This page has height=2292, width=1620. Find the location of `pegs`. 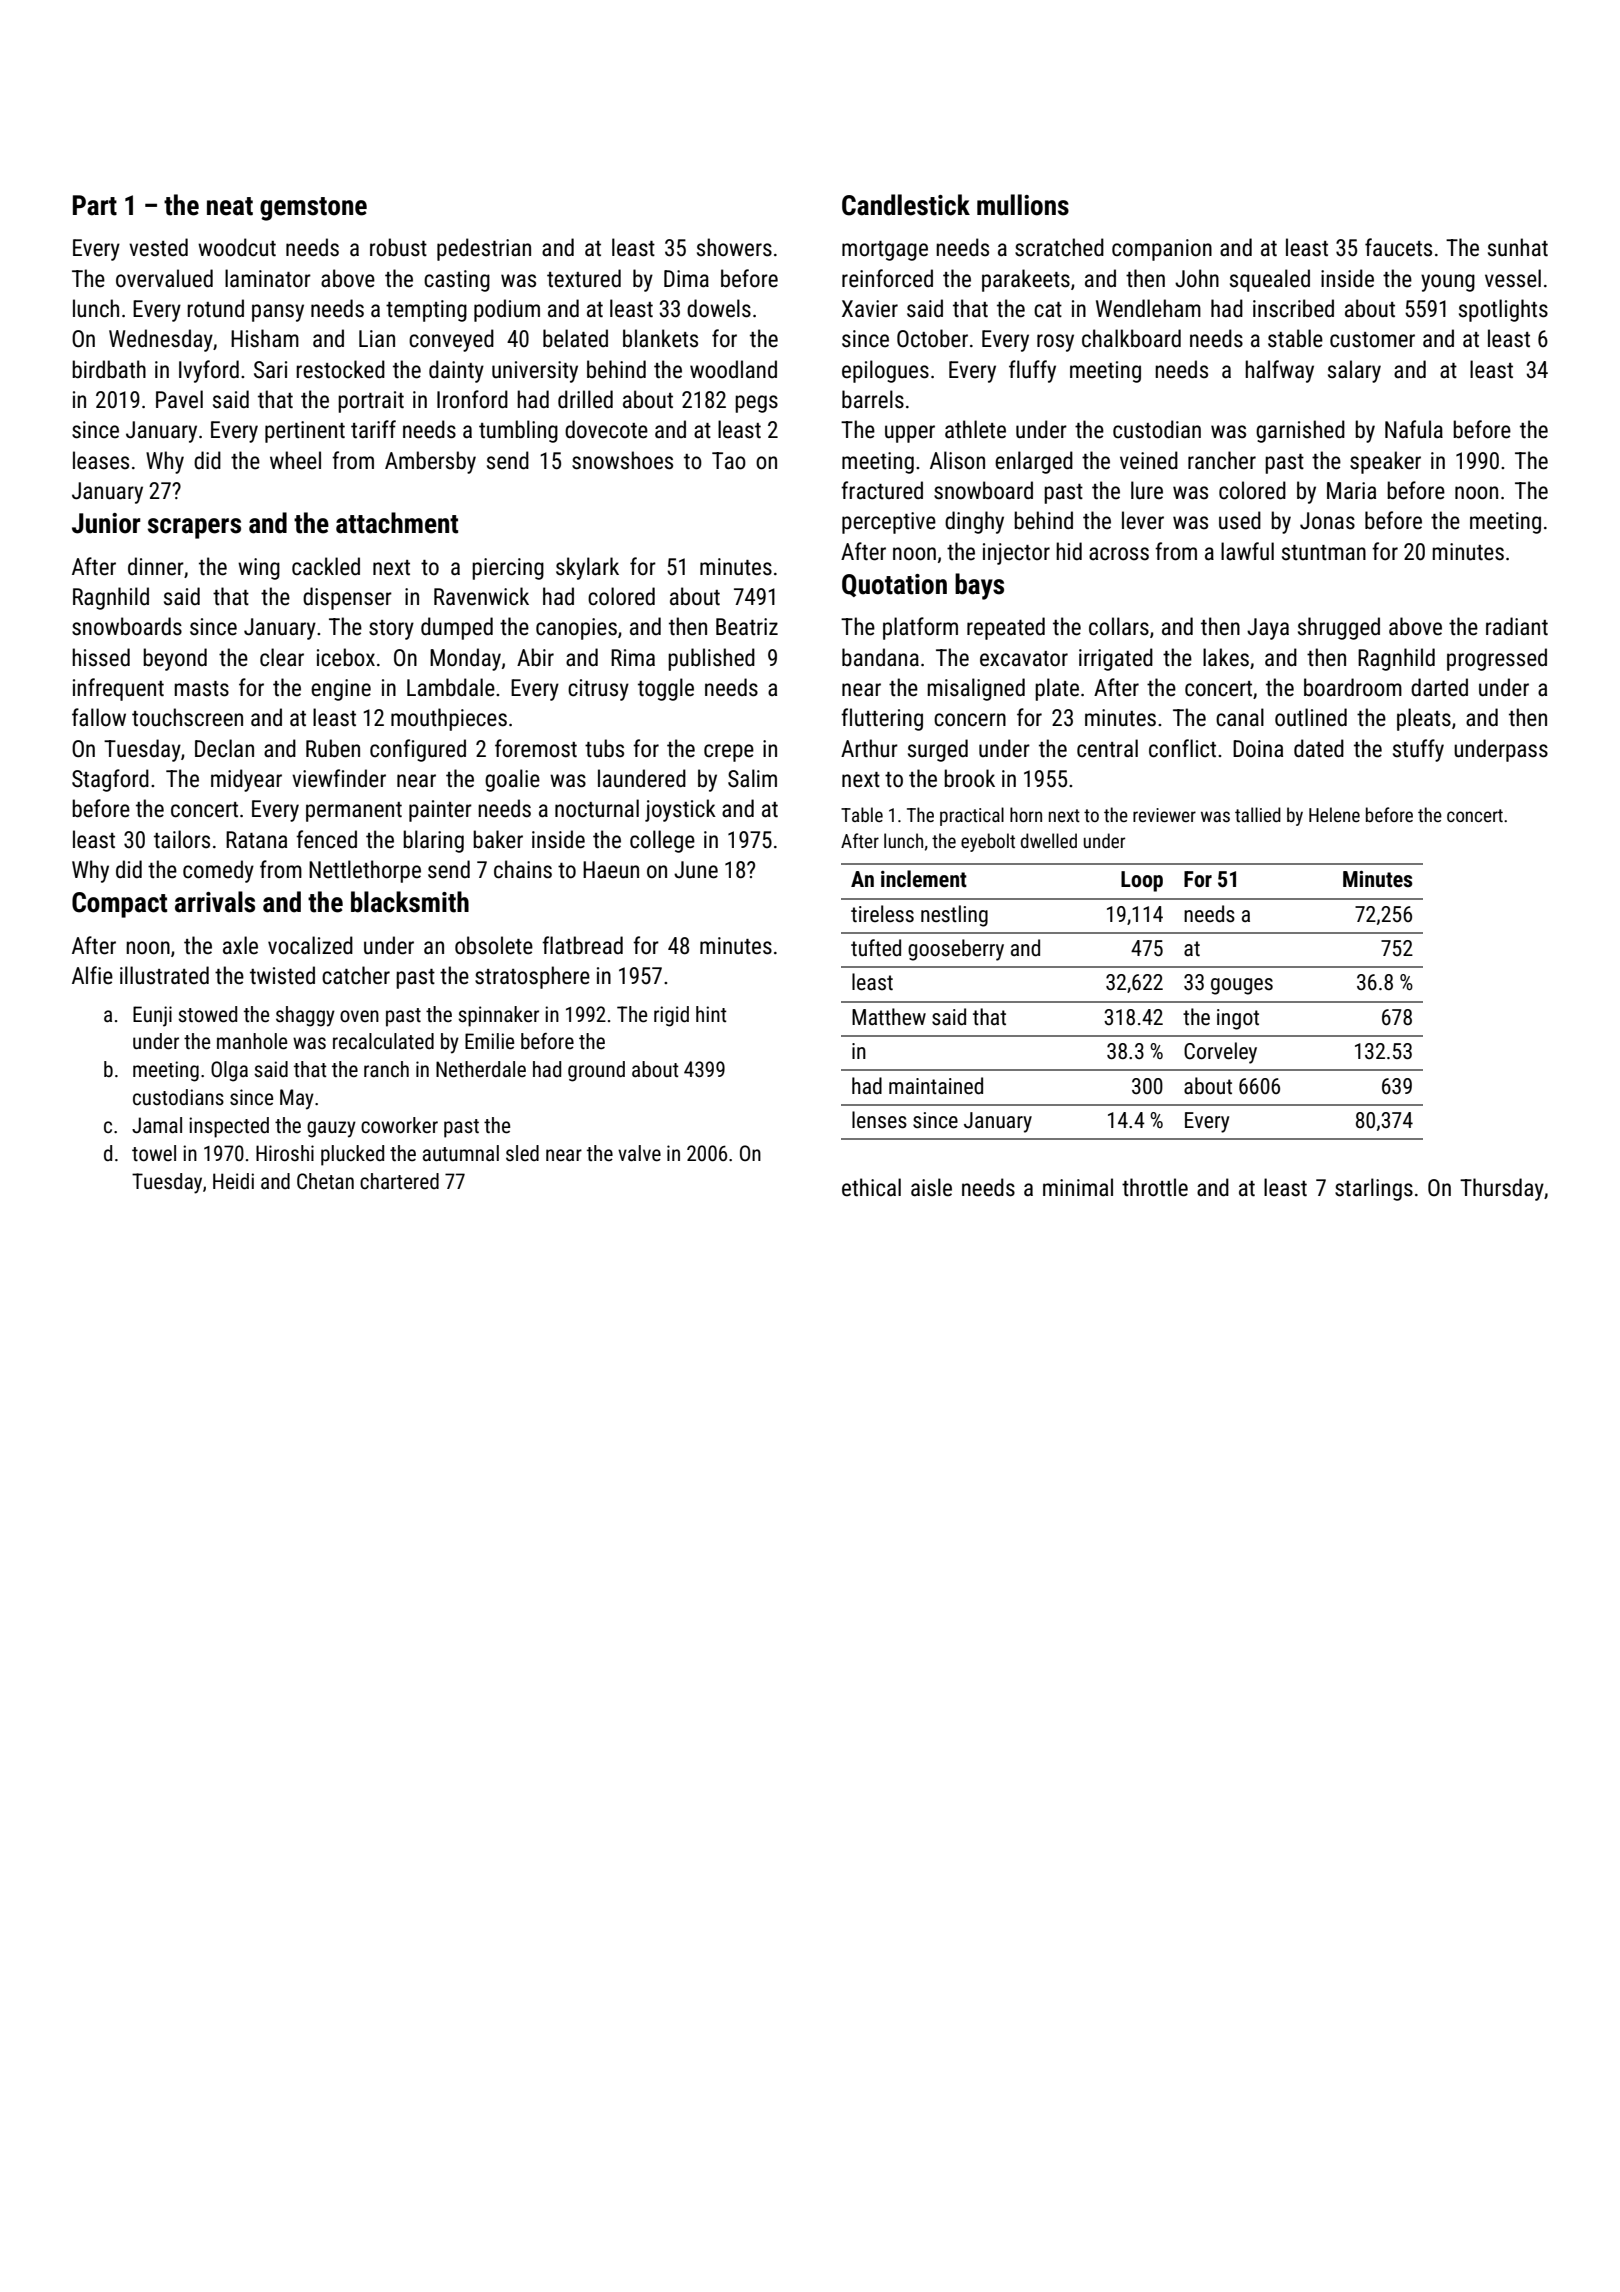

pegs is located at coordinates (756, 404).
